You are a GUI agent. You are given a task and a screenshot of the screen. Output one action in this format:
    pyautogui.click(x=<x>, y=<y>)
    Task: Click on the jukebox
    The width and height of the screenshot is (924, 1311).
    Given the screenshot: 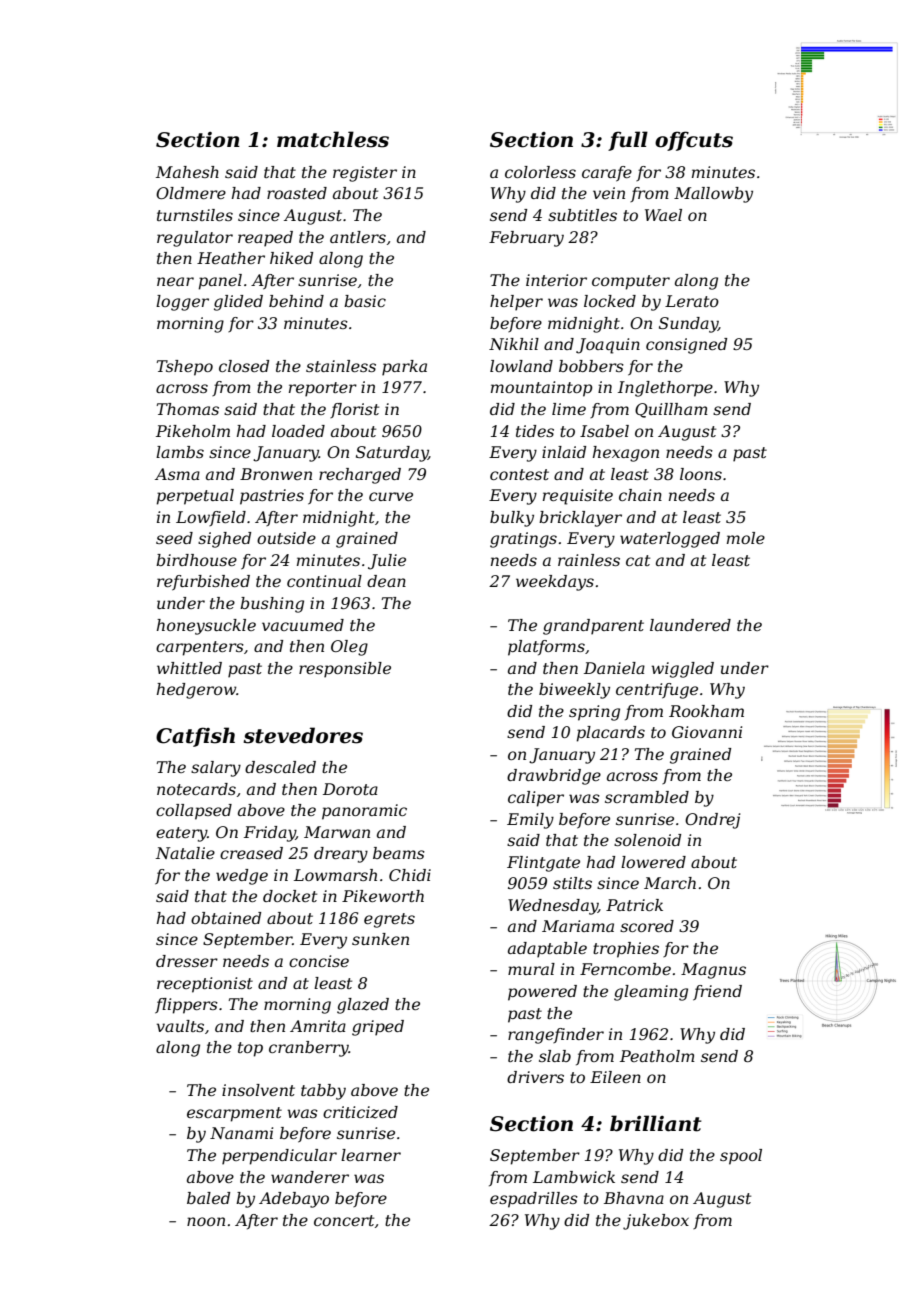 What is the action you would take?
    pyautogui.click(x=656, y=1222)
